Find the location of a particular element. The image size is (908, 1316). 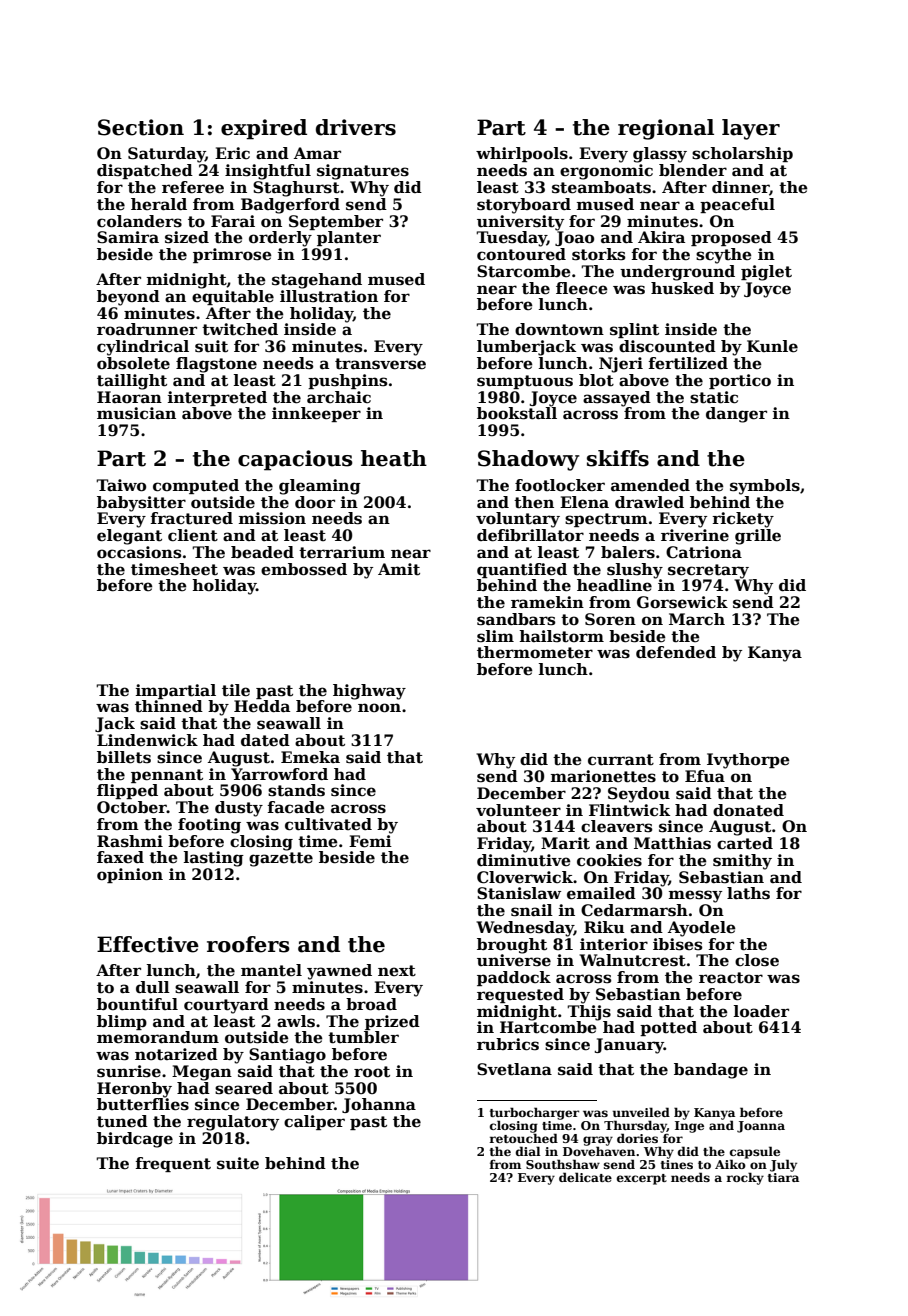

signatures is located at coordinates (363, 172).
